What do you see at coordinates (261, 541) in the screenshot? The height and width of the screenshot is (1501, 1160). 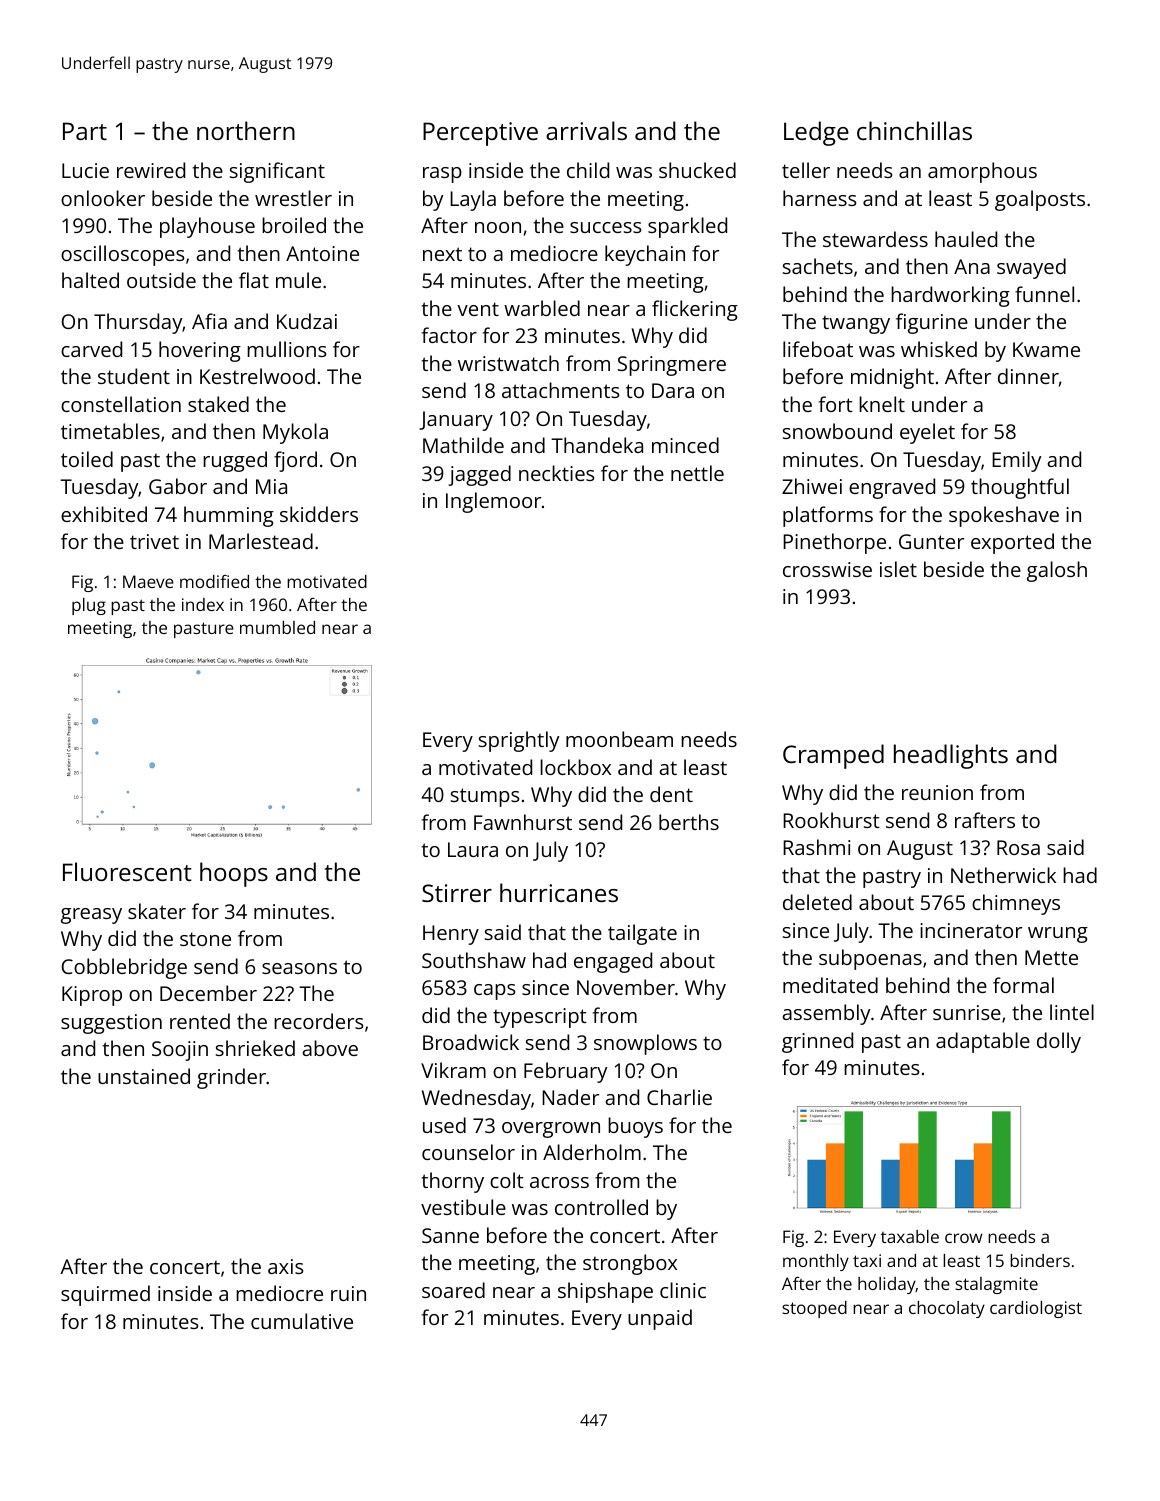 I see `Marlestead` at bounding box center [261, 541].
